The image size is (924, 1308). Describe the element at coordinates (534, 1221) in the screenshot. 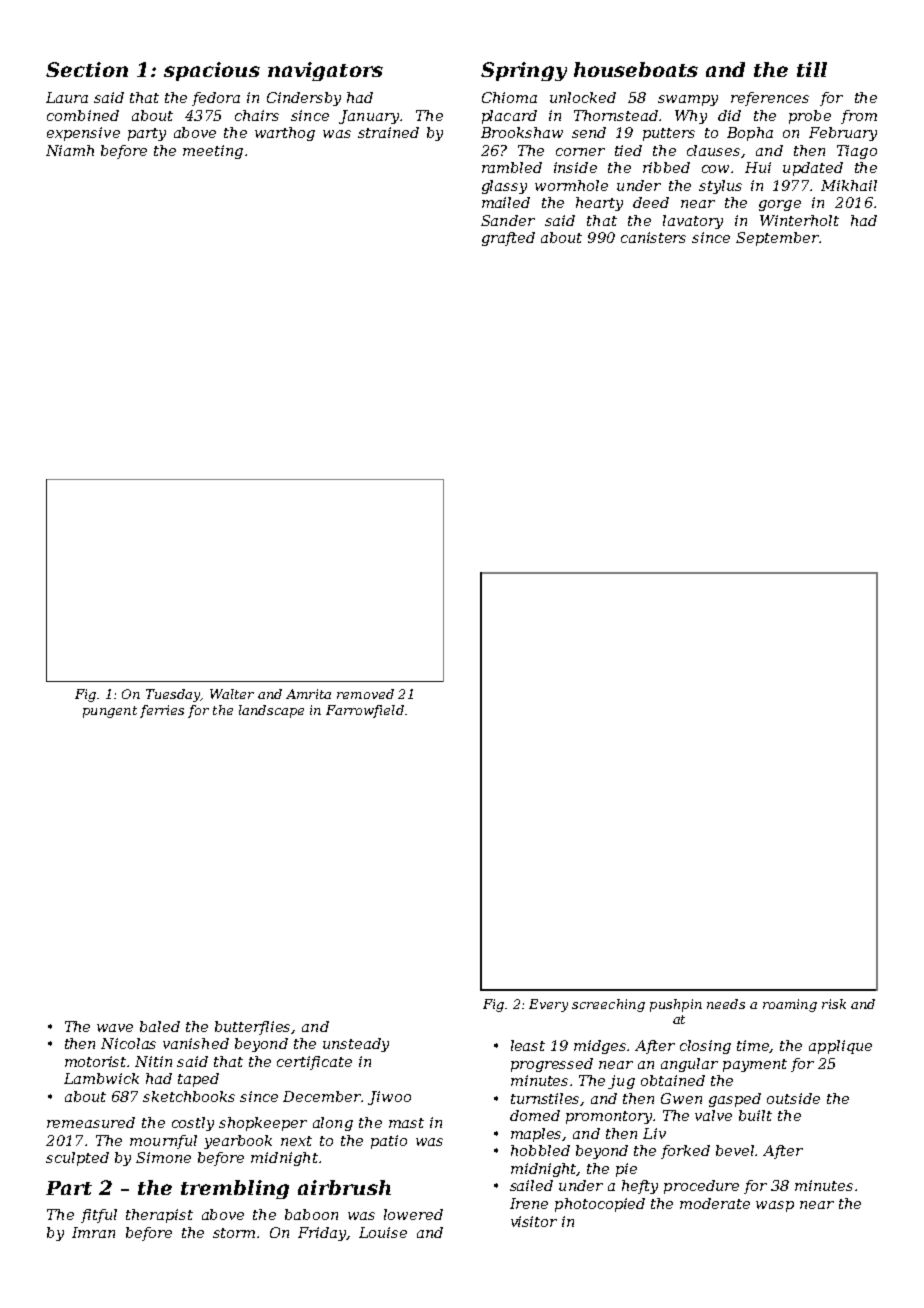

I see `visitor` at that location.
